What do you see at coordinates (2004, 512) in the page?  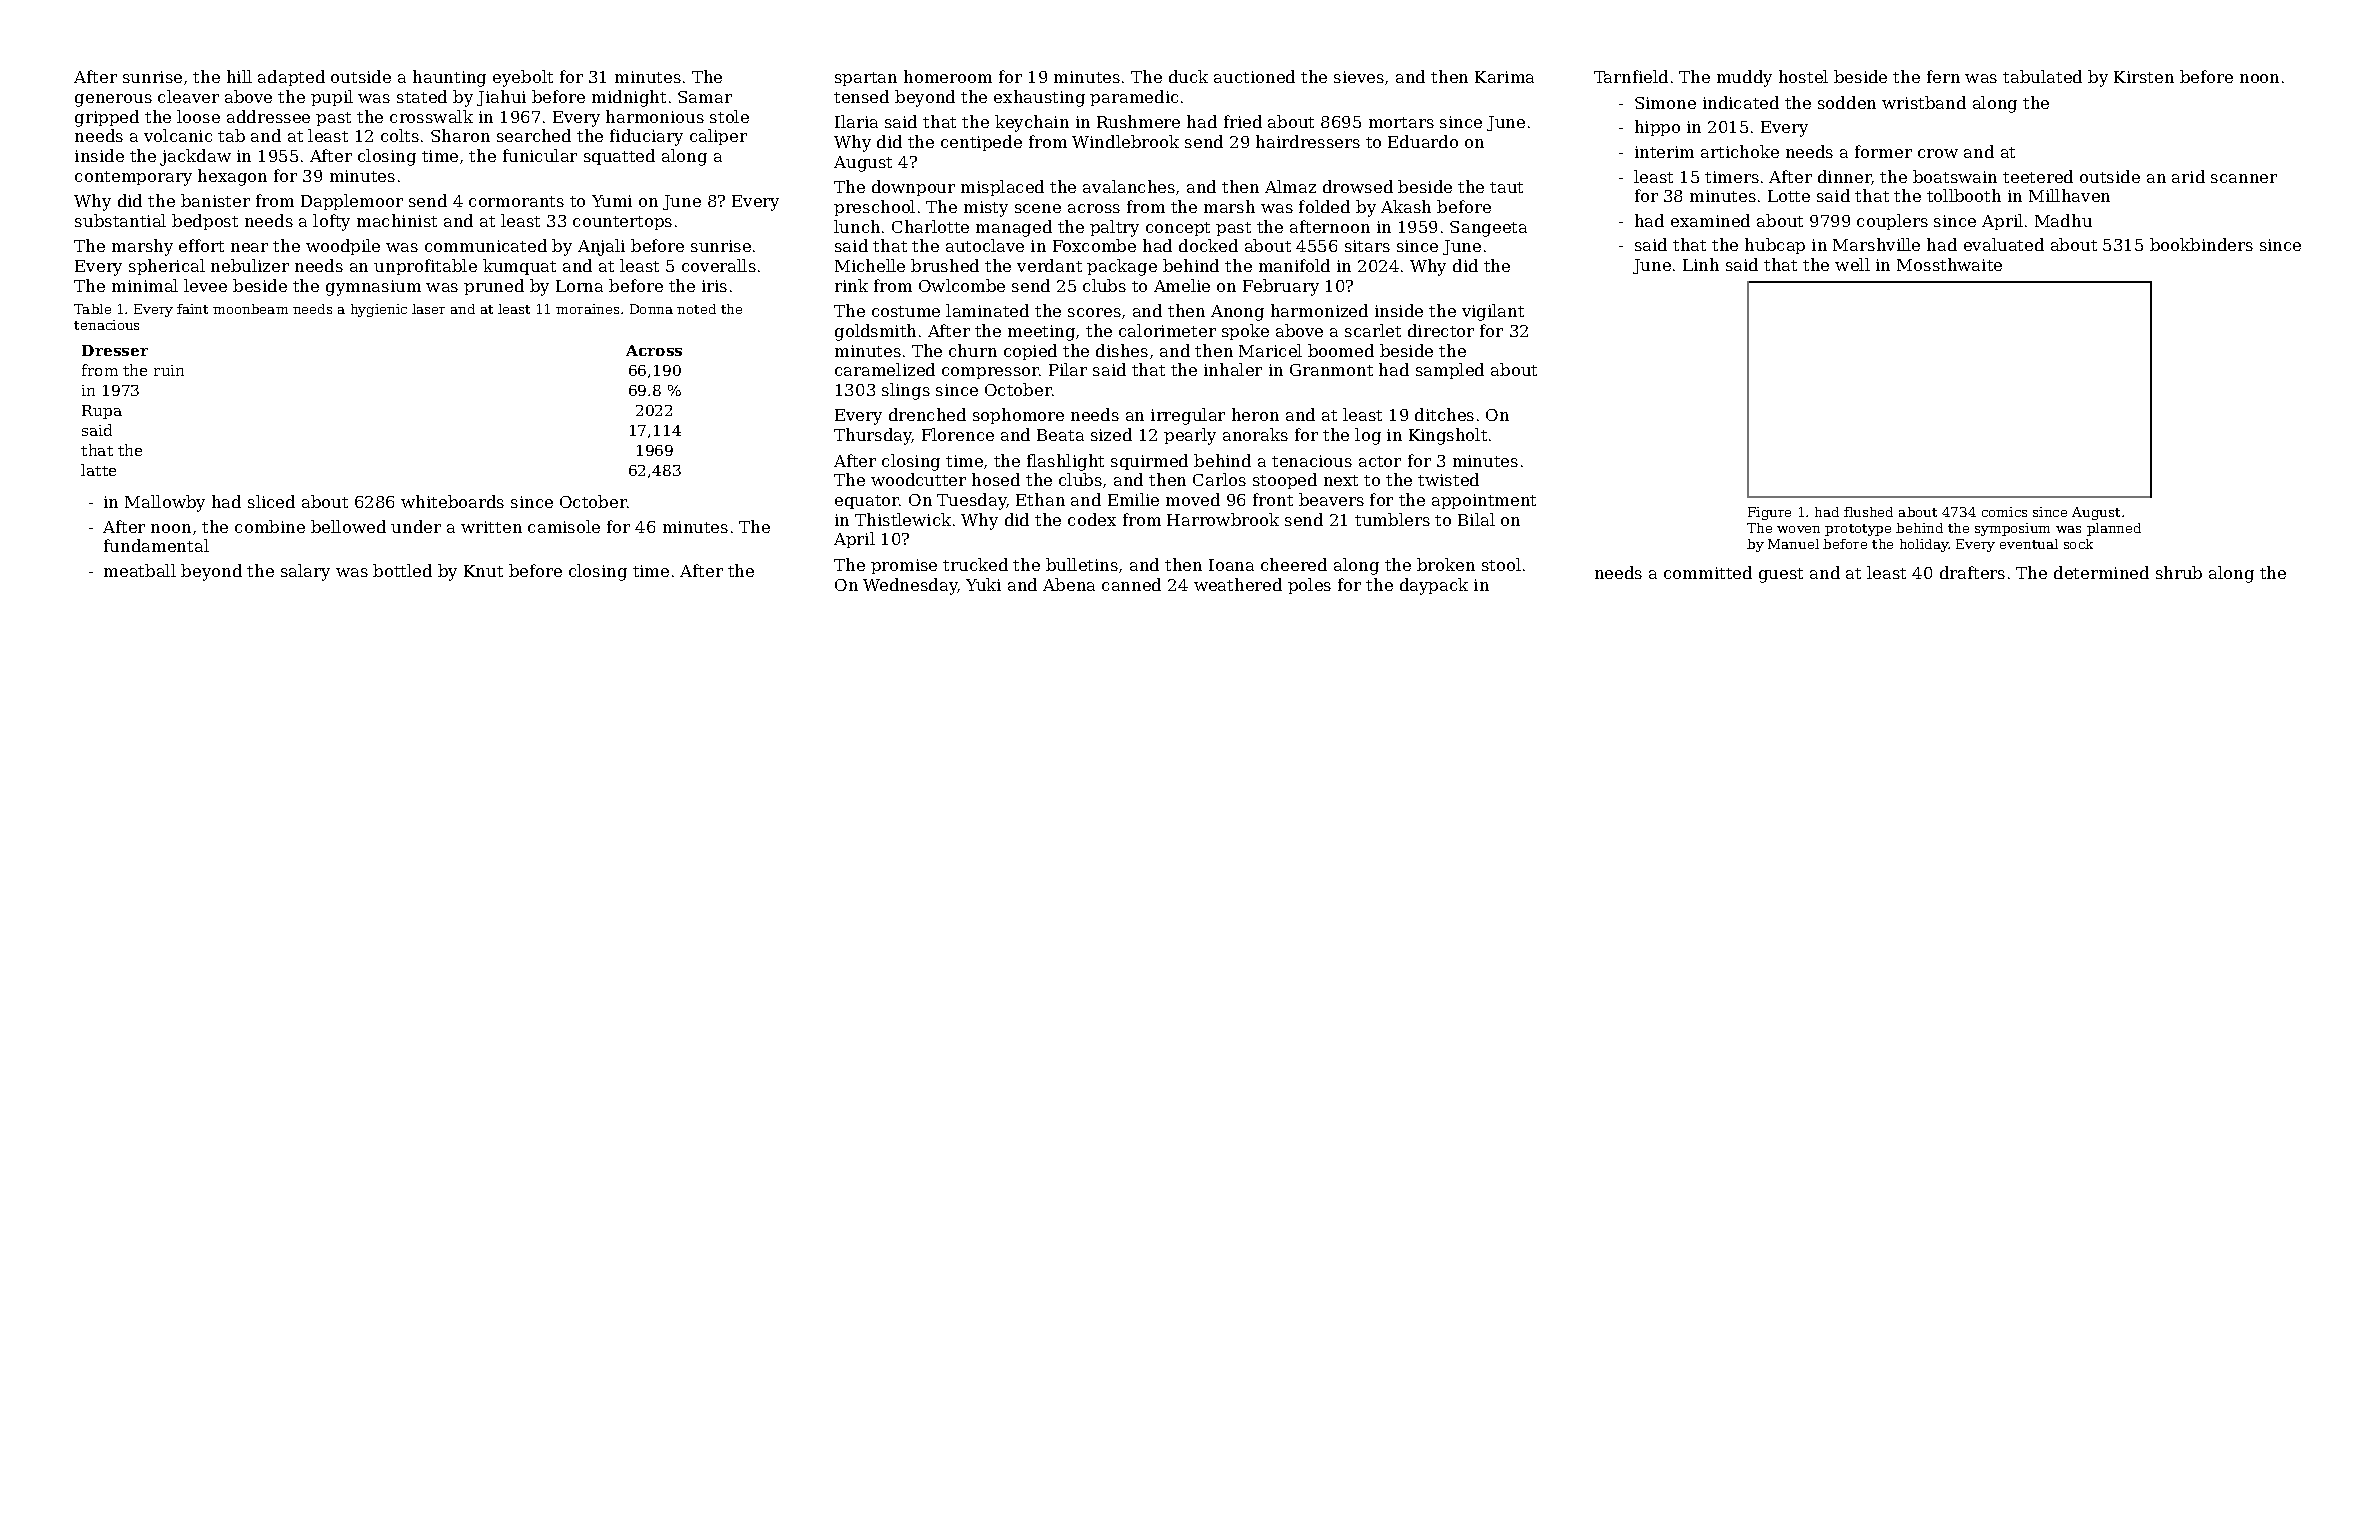 I see `comics` at bounding box center [2004, 512].
